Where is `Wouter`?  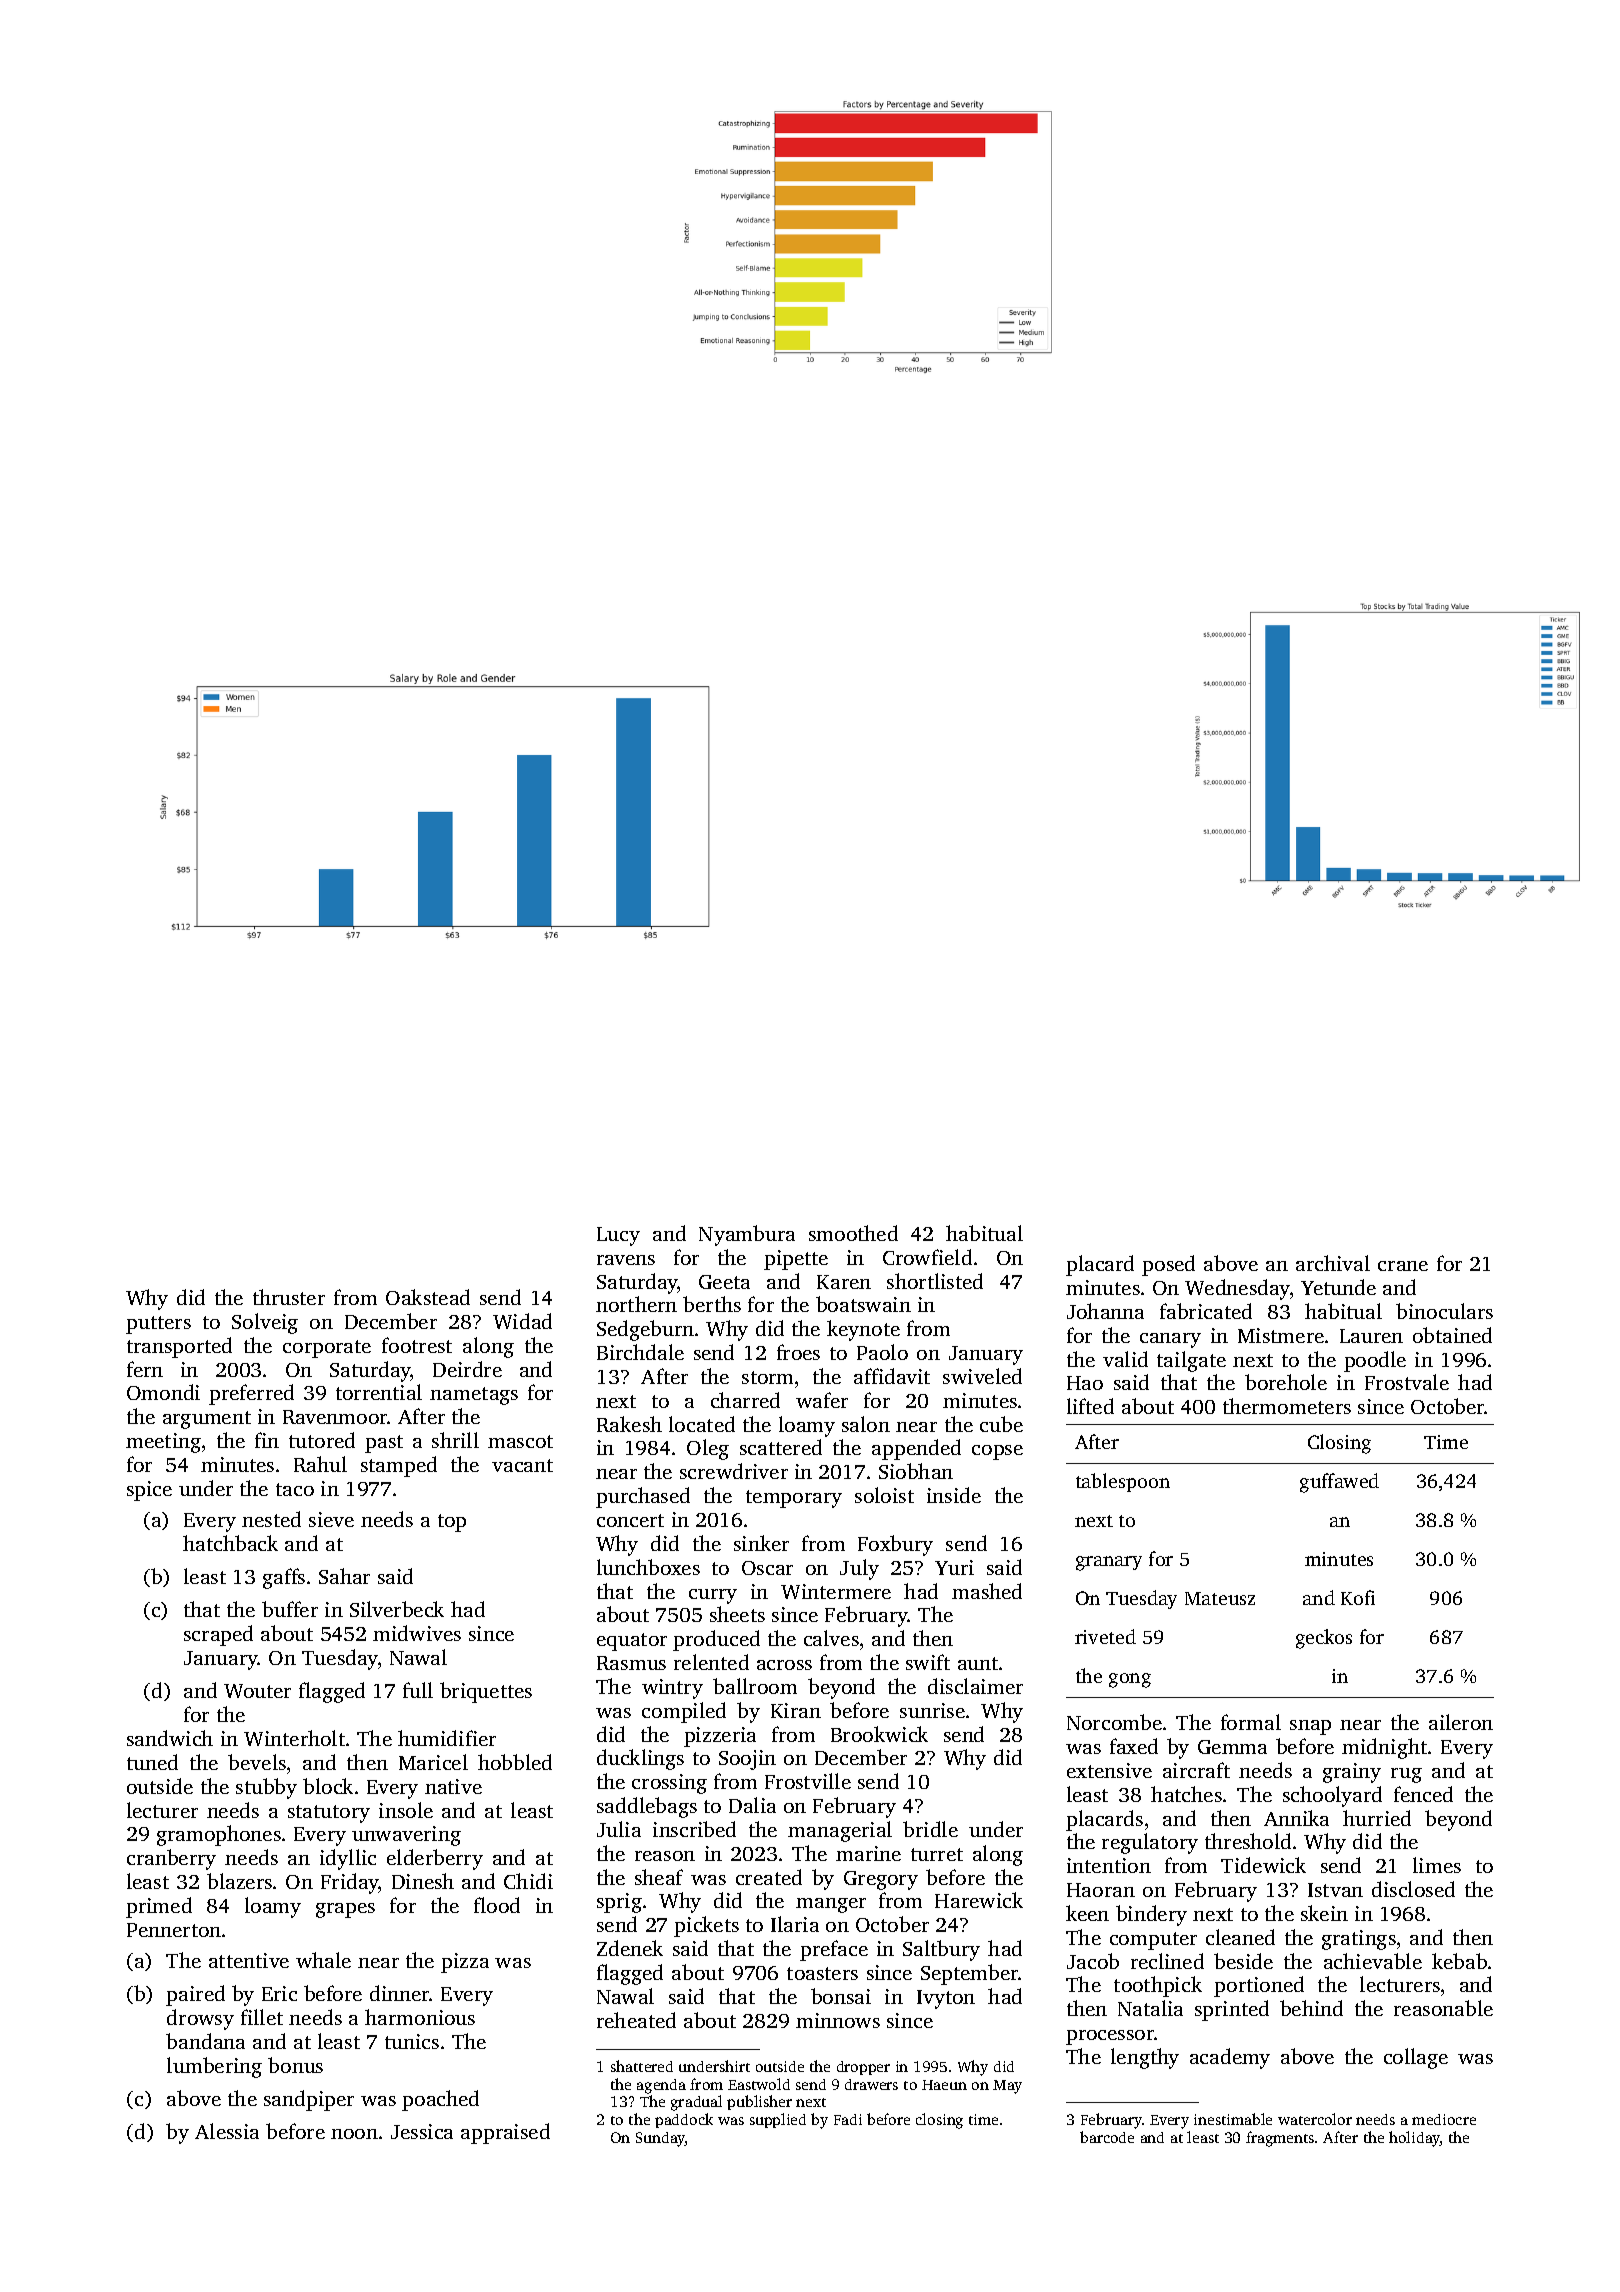 Wouter is located at coordinates (257, 1691).
